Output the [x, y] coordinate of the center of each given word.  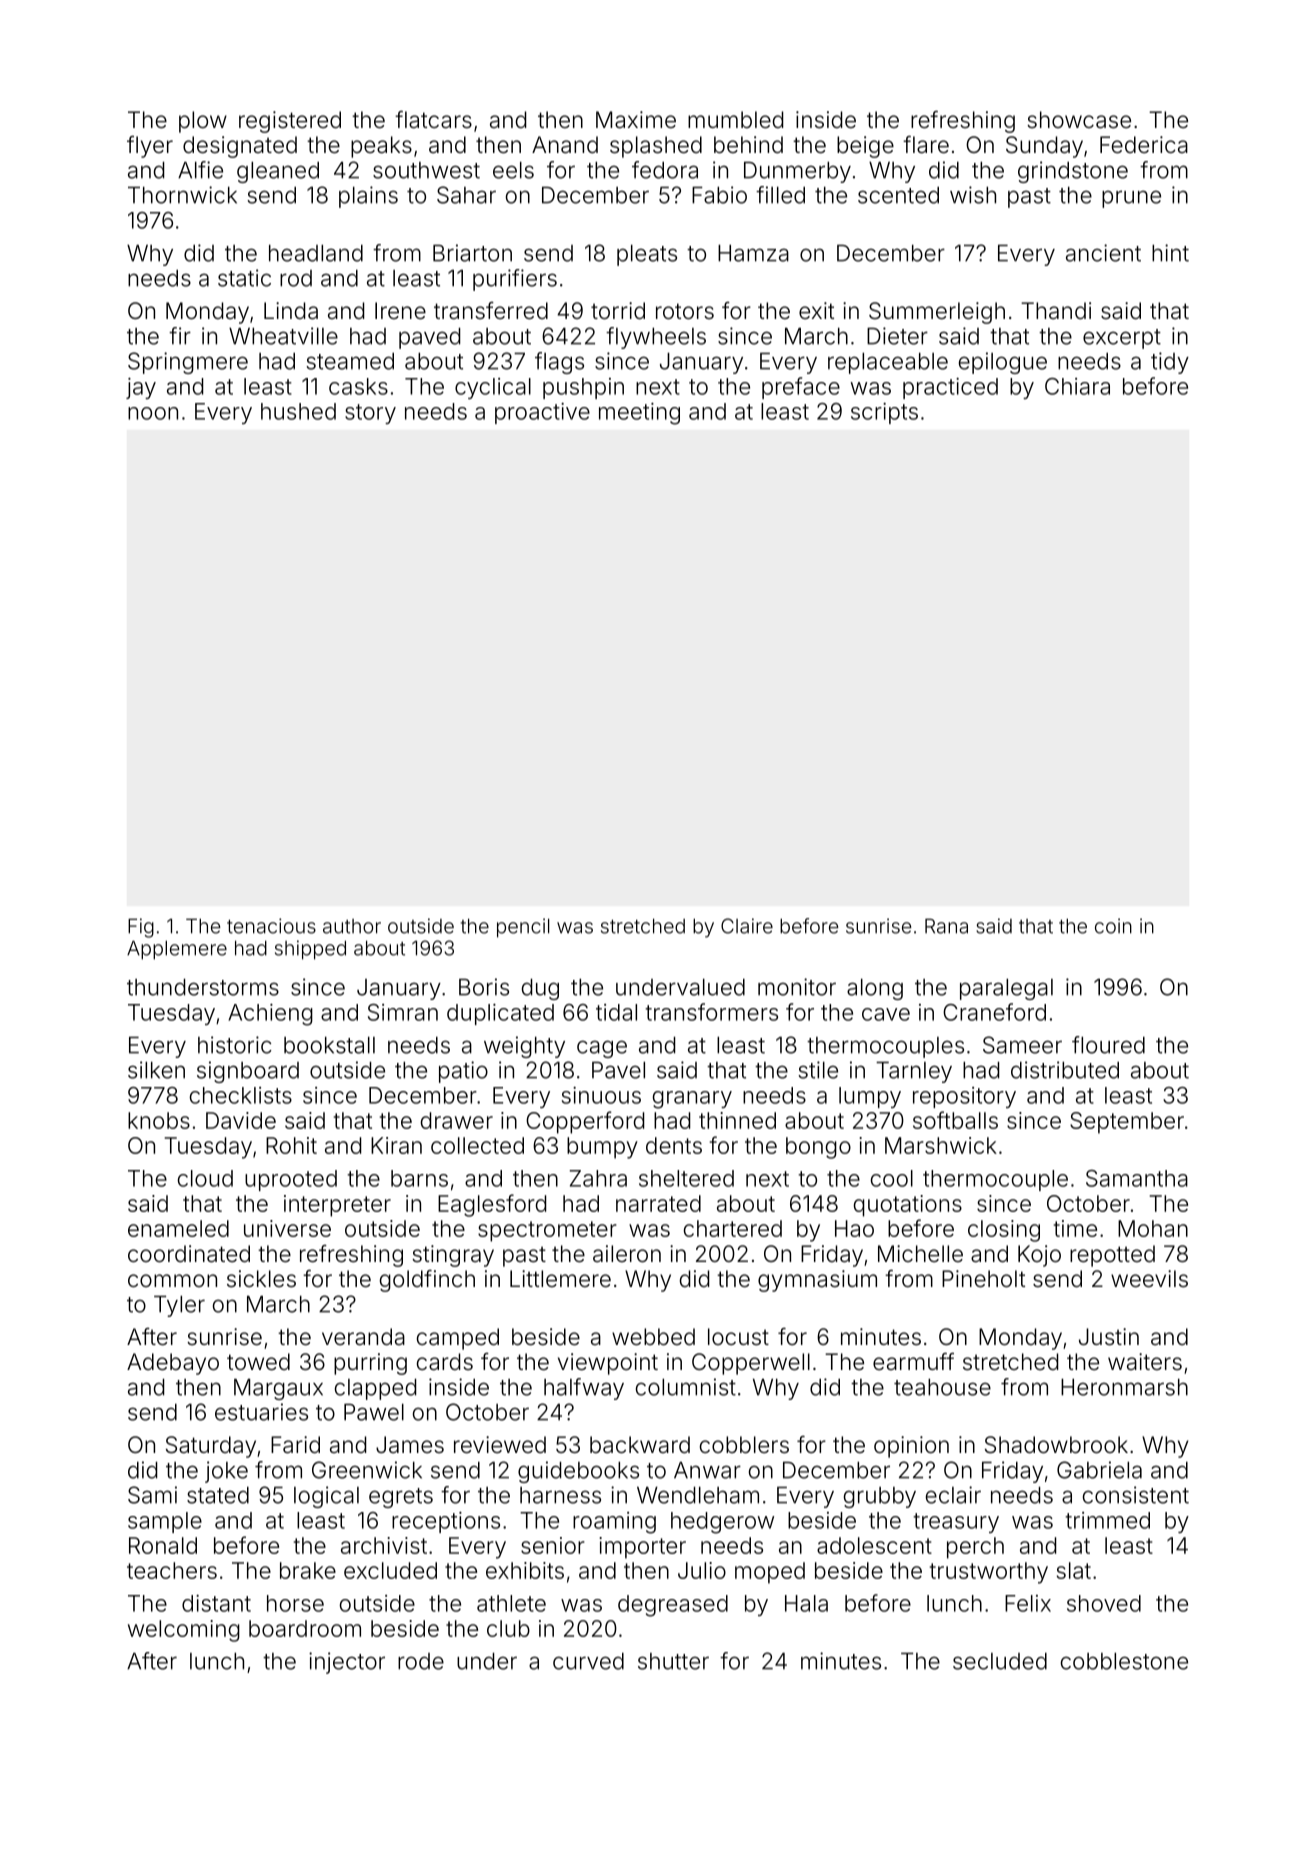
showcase [1079, 120]
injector [347, 1663]
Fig [141, 928]
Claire [747, 926]
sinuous [601, 1095]
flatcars [433, 120]
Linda [291, 311]
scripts [884, 413]
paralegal [1006, 989]
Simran [403, 1012]
